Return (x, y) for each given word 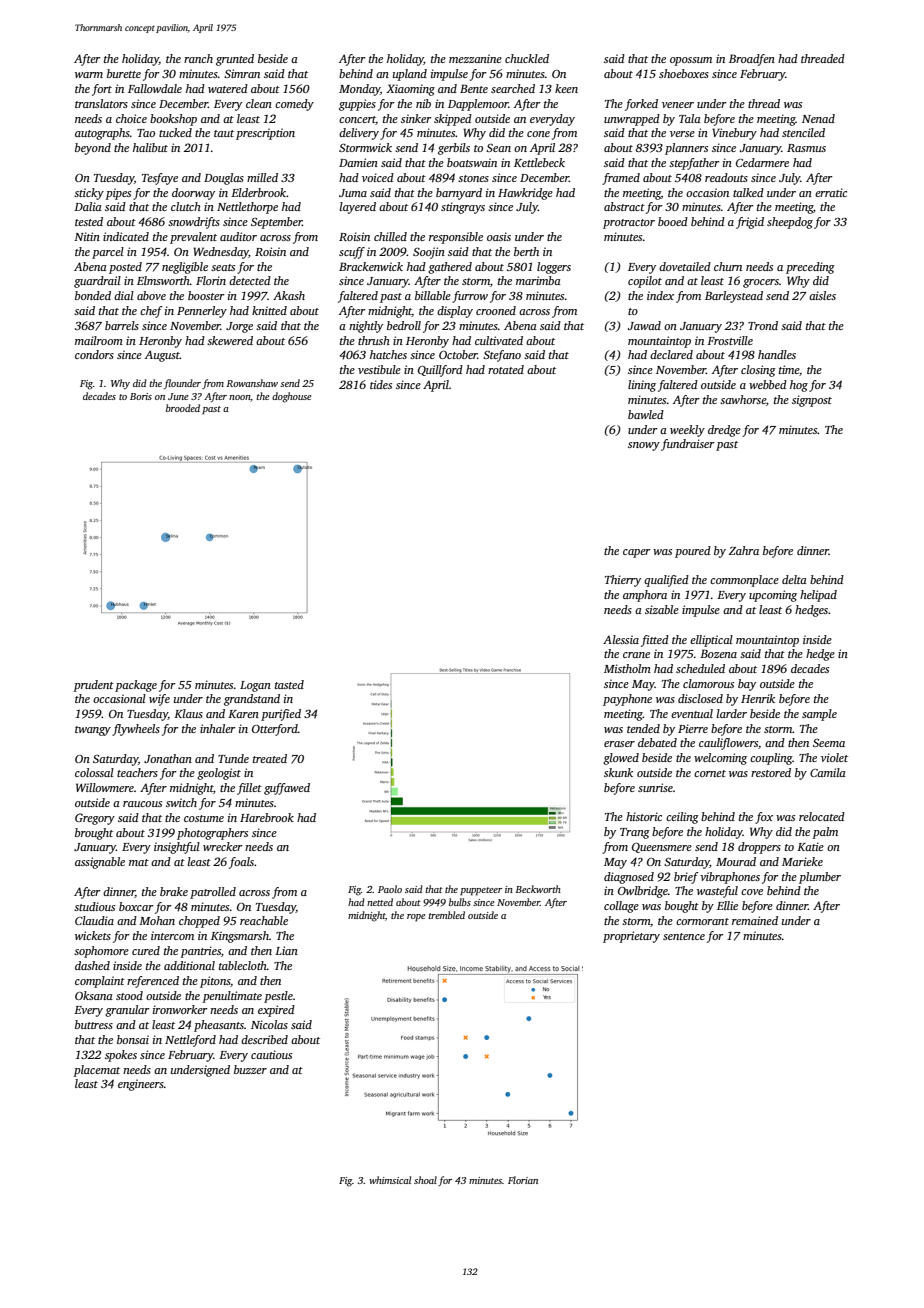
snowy (644, 446)
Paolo (390, 889)
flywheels (136, 730)
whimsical (390, 1180)
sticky (89, 194)
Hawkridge (525, 194)
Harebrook (267, 817)
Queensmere (662, 848)
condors (94, 354)
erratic (831, 192)
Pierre (693, 728)
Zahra (744, 550)
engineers (141, 1085)
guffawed (287, 789)
